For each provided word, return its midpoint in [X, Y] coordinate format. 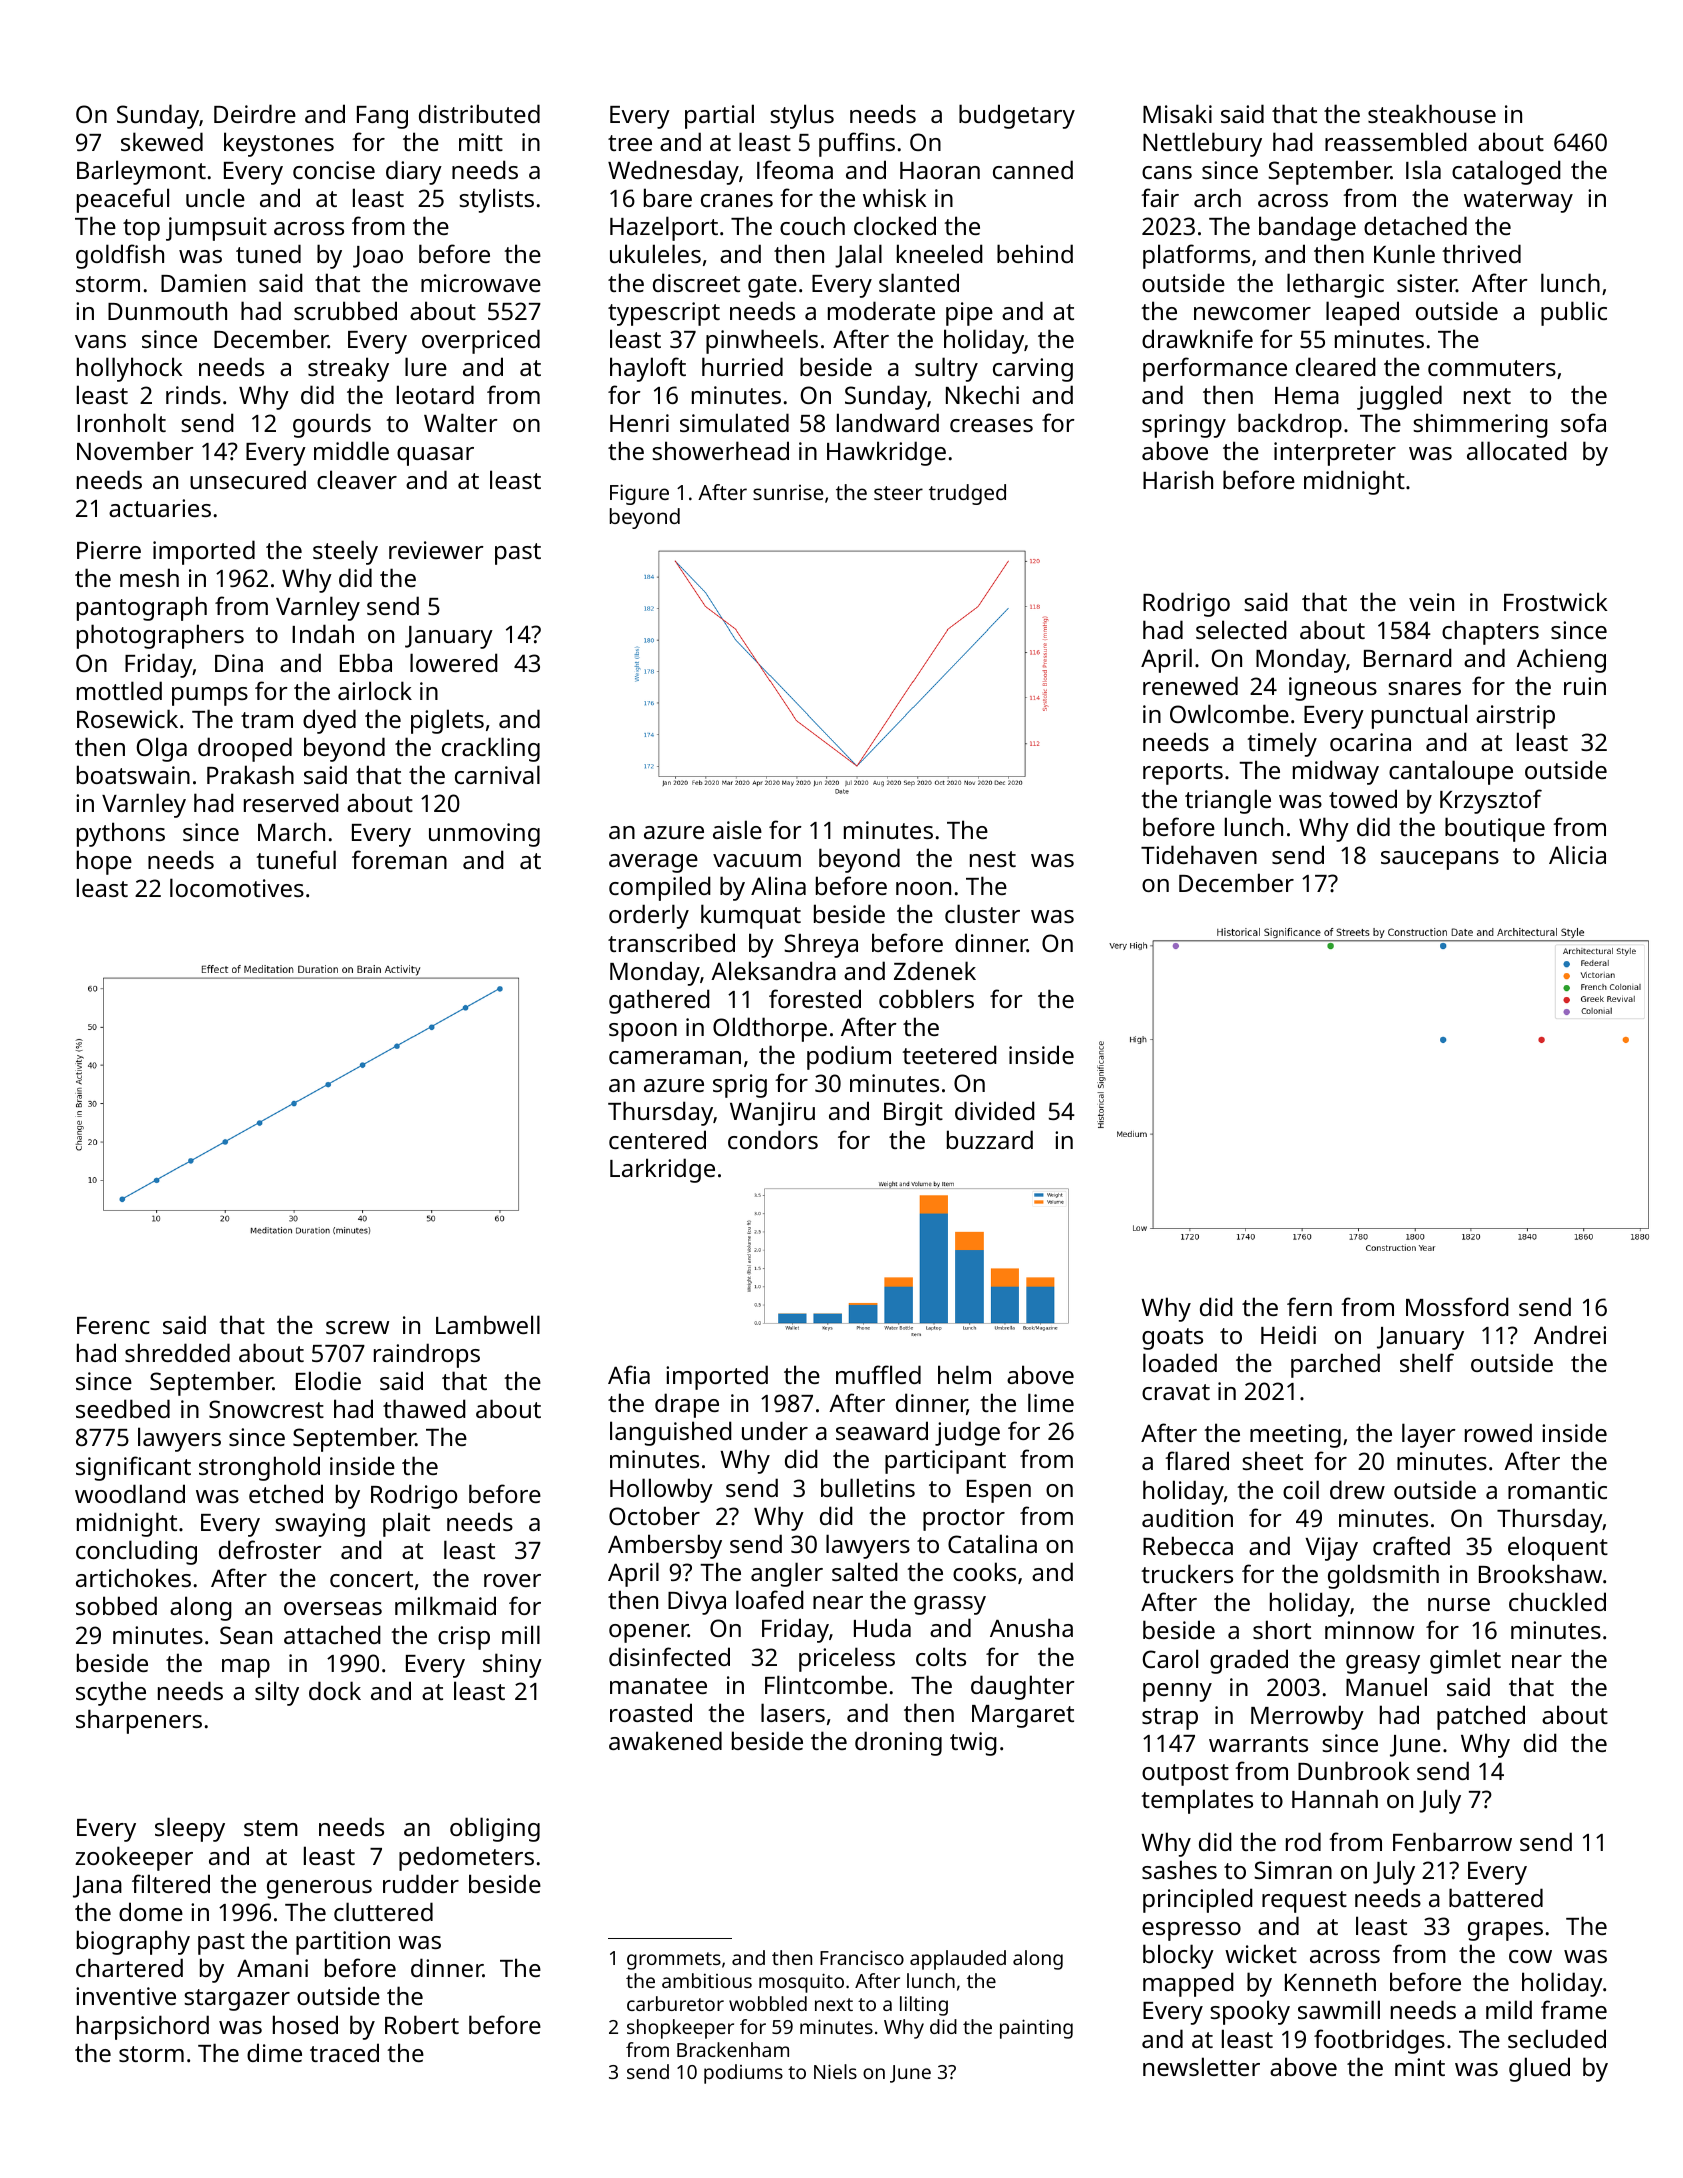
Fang [382, 117]
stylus [802, 116]
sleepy [190, 1829]
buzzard [990, 1139]
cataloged [1506, 172]
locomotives [237, 887]
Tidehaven [1199, 854]
